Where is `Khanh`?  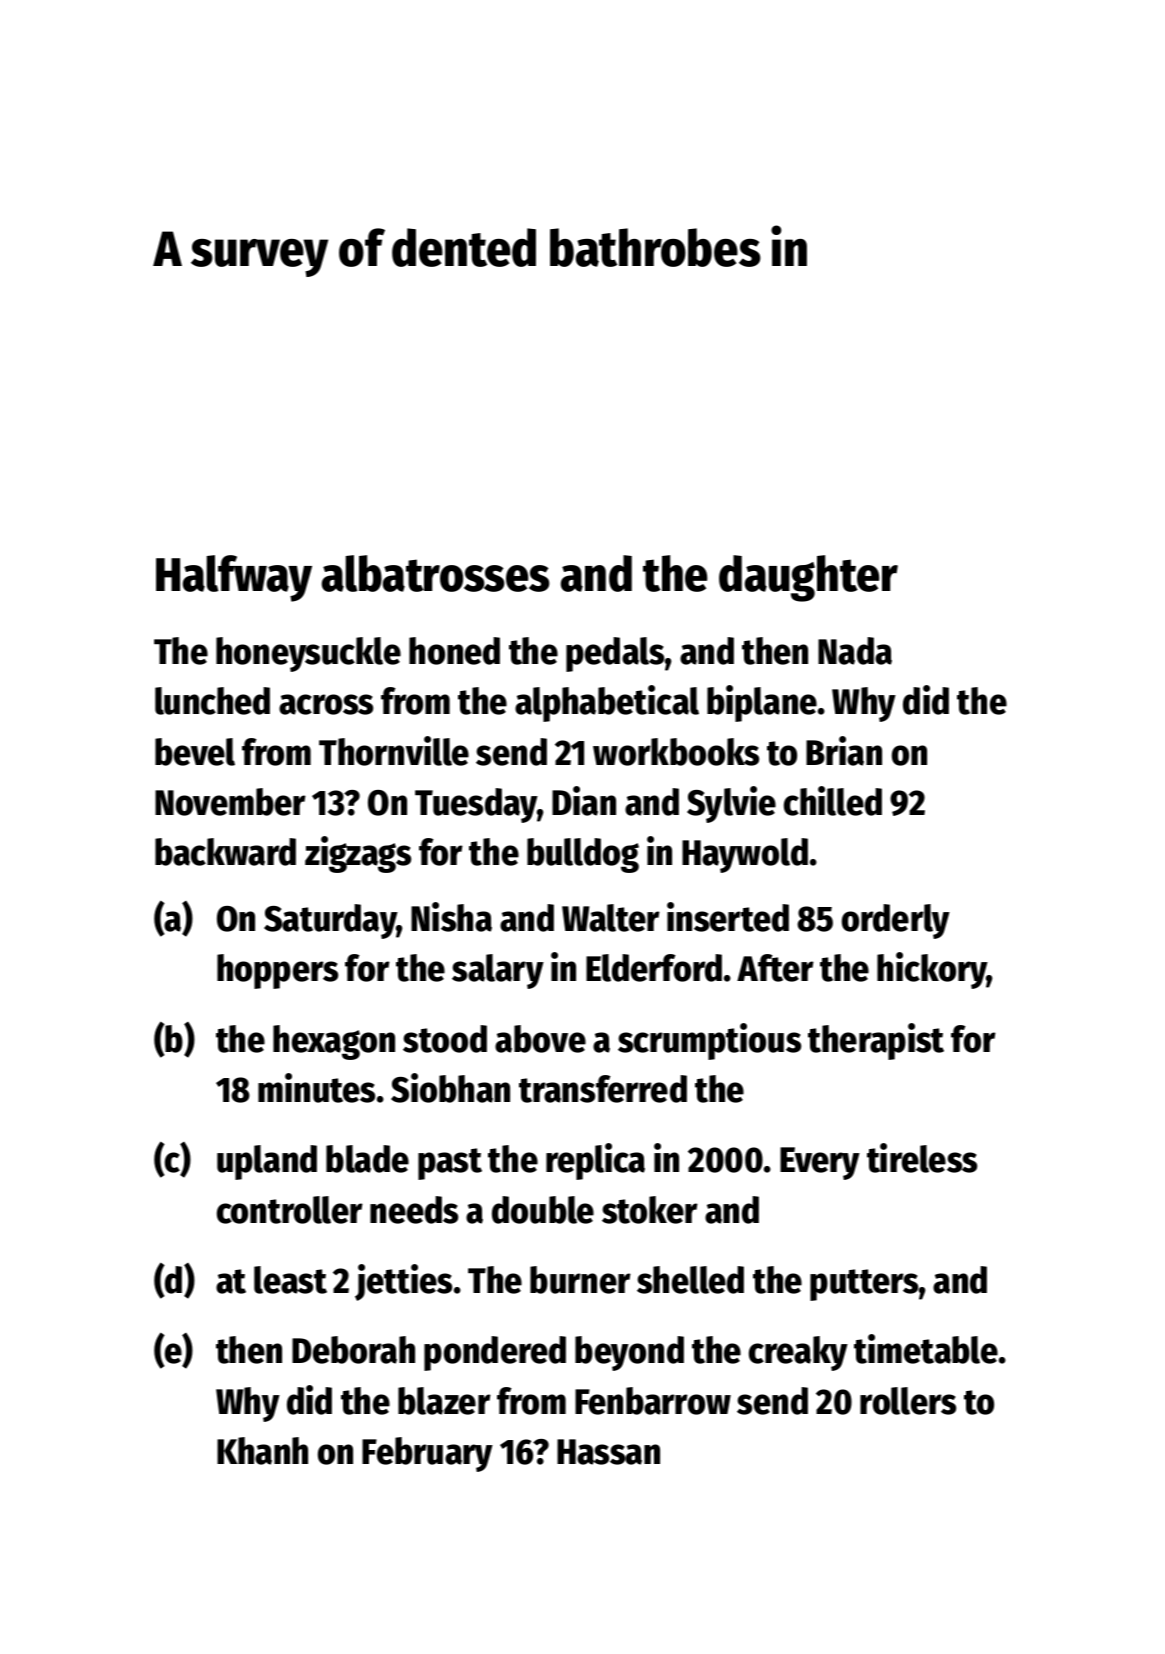
Khanh is located at coordinates (262, 1451).
